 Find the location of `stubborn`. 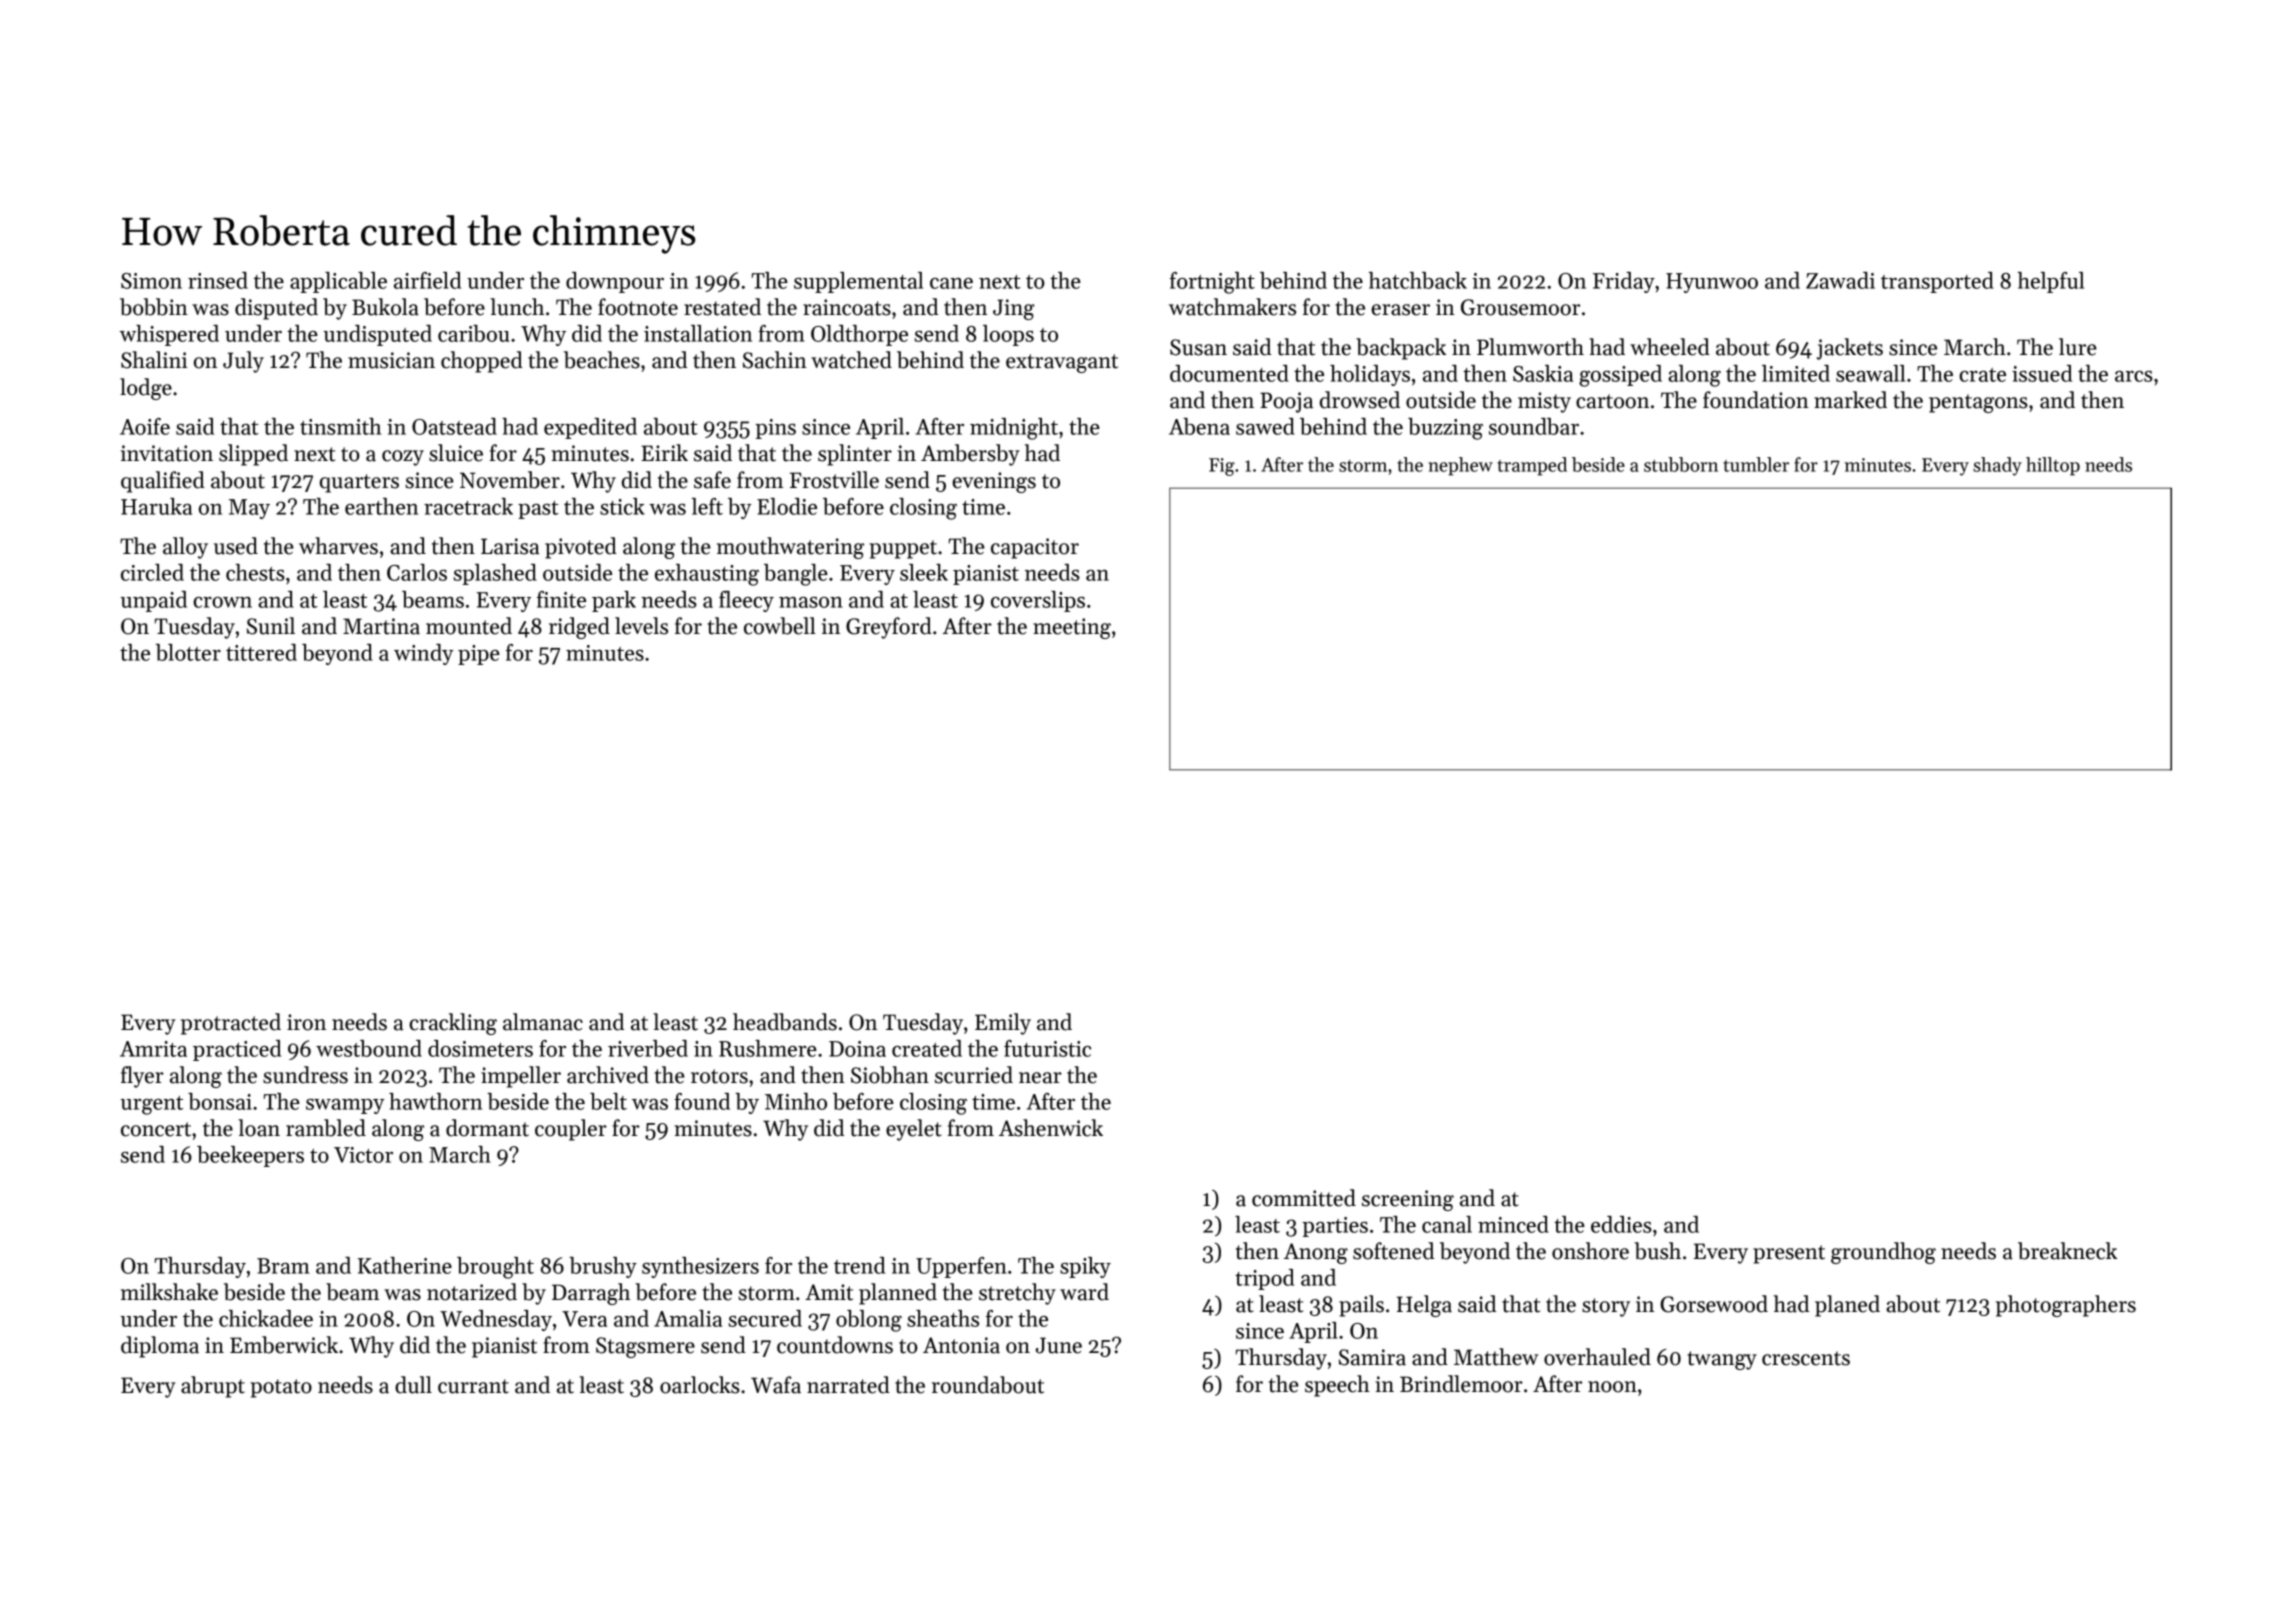

stubborn is located at coordinates (1681, 464).
